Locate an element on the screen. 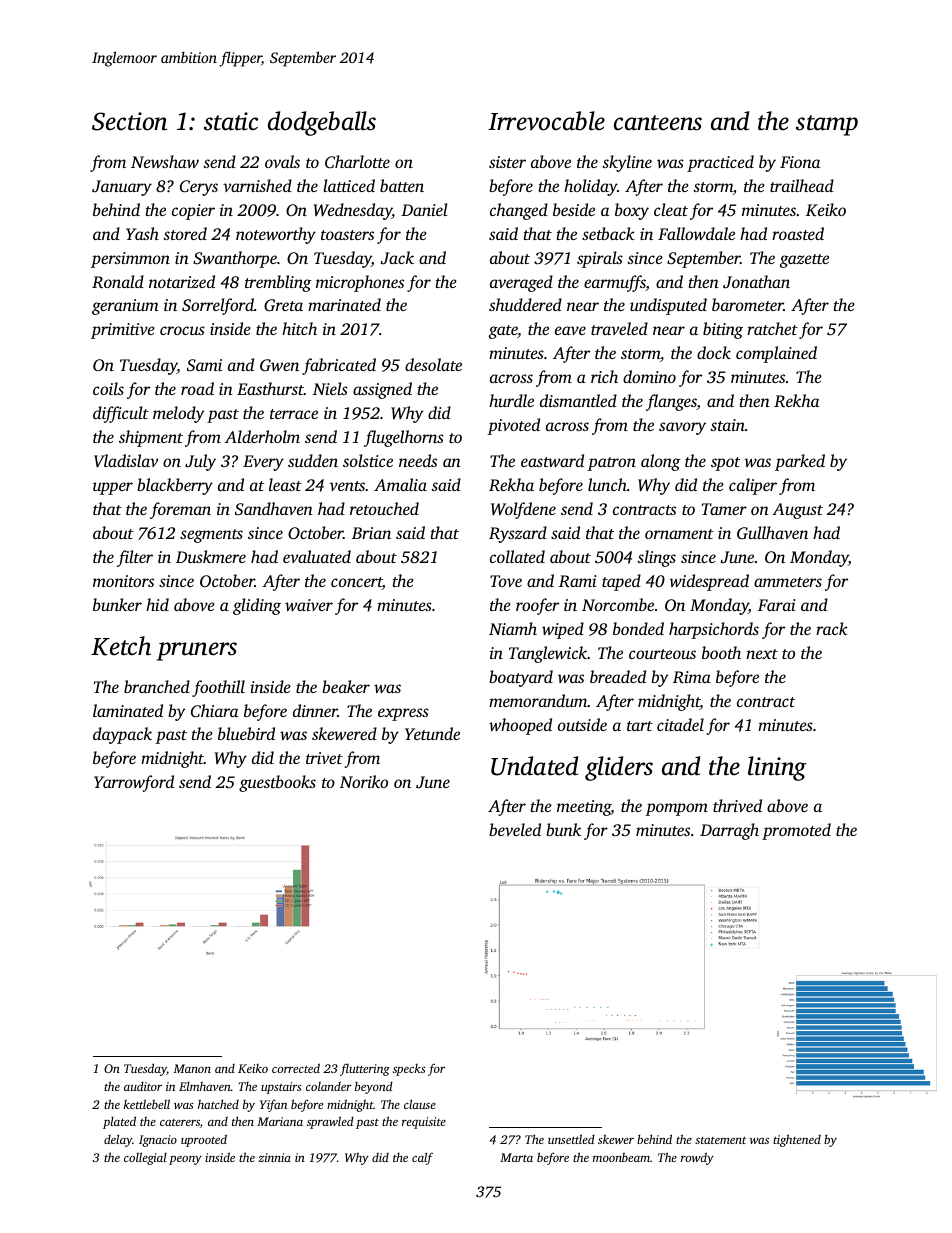 The width and height of the screenshot is (952, 1233). canteens is located at coordinates (658, 123).
